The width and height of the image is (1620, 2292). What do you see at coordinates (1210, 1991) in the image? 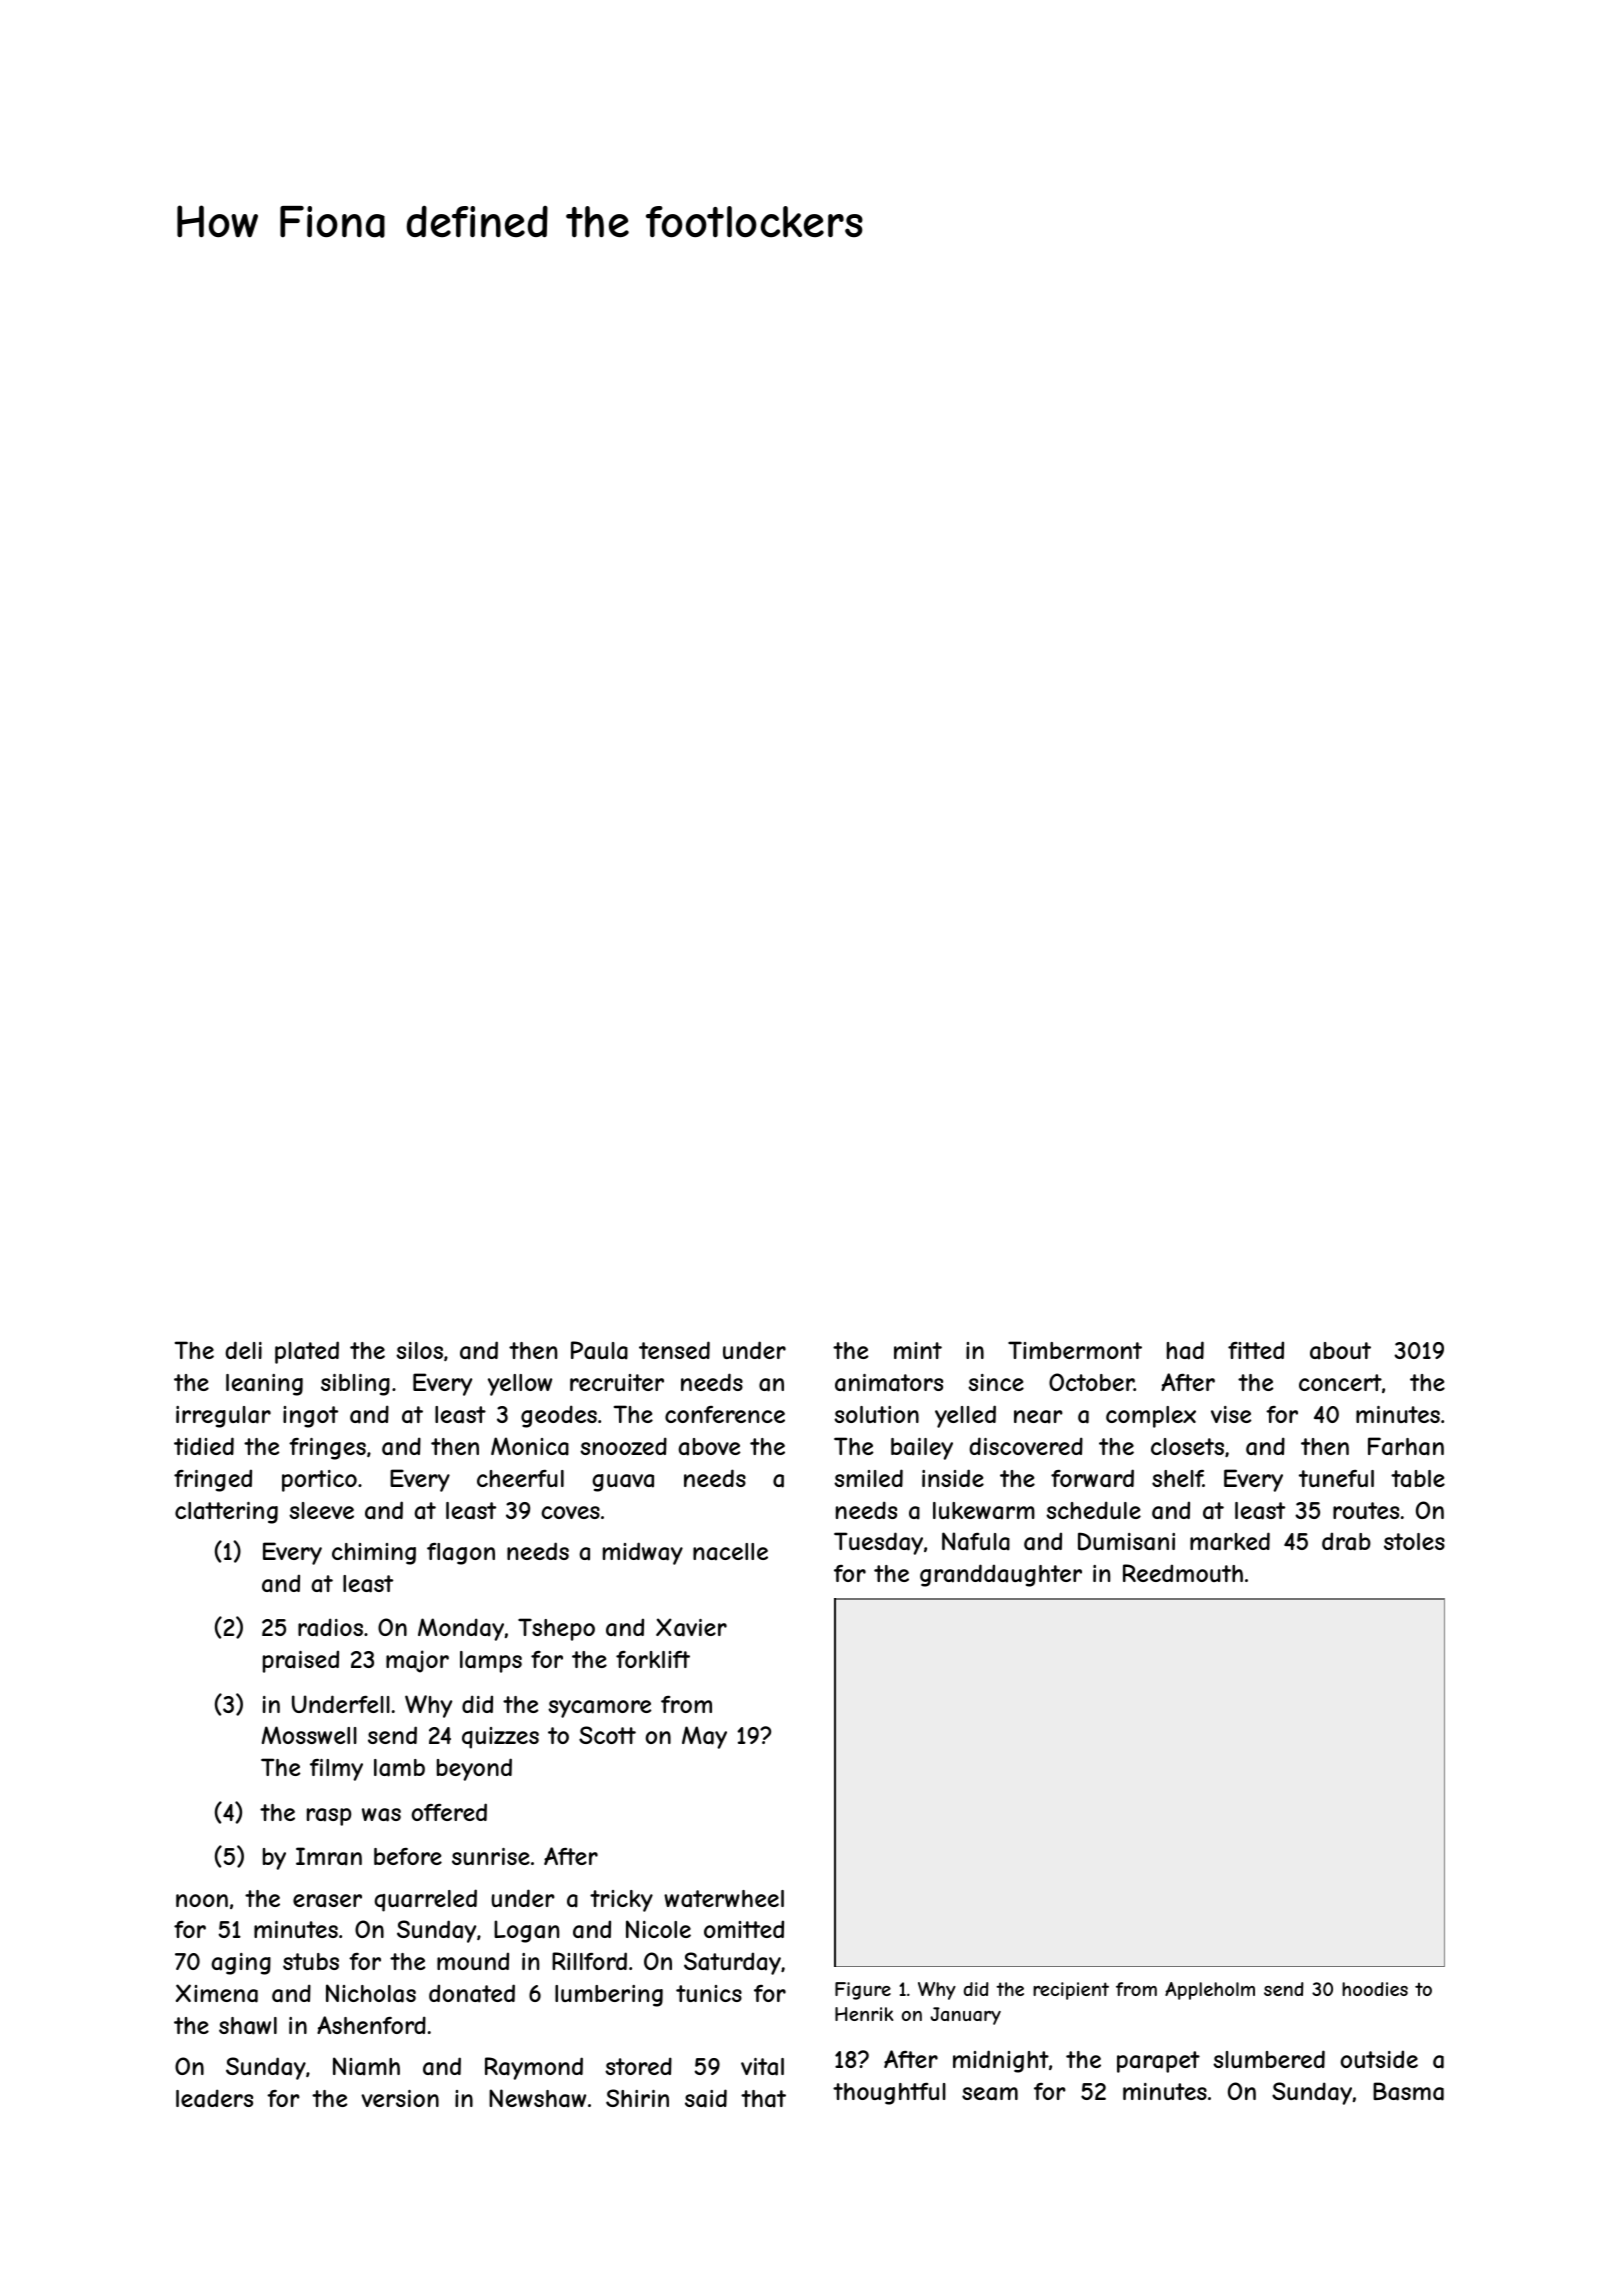
I see `Appleholm` at bounding box center [1210, 1991].
